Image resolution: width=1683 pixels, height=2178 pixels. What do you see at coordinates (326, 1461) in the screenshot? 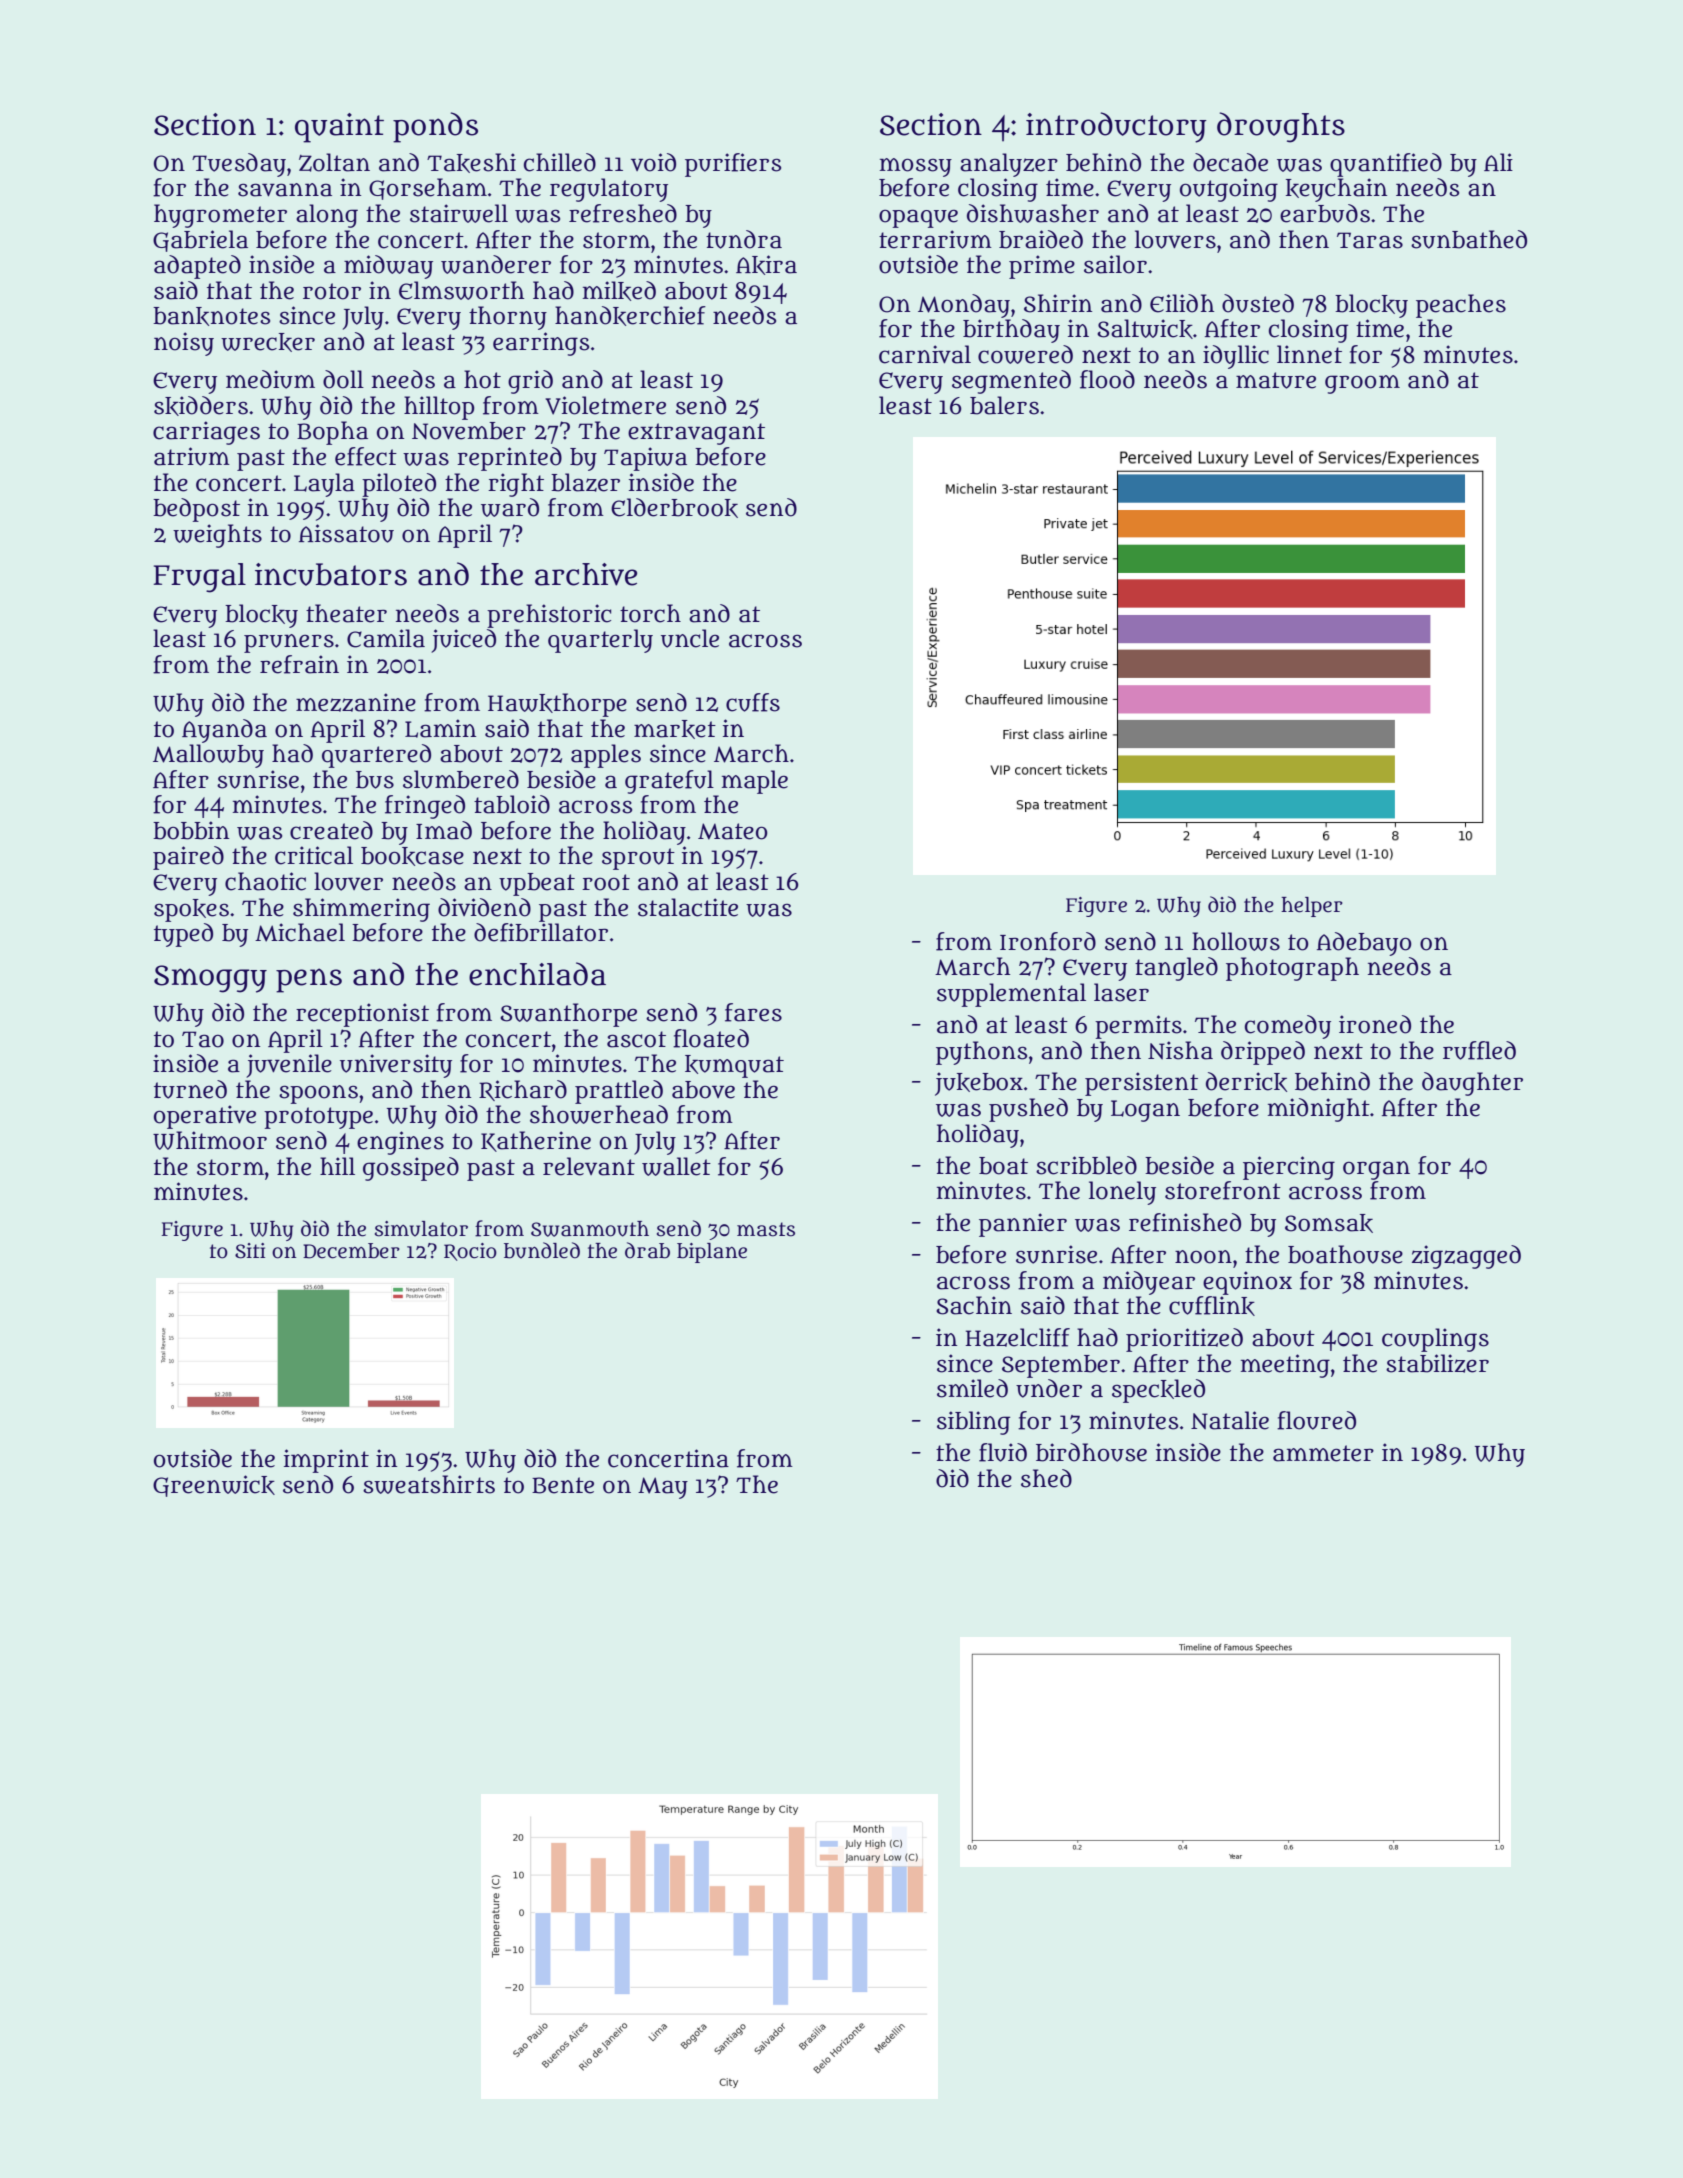
I see `imprint` at bounding box center [326, 1461].
